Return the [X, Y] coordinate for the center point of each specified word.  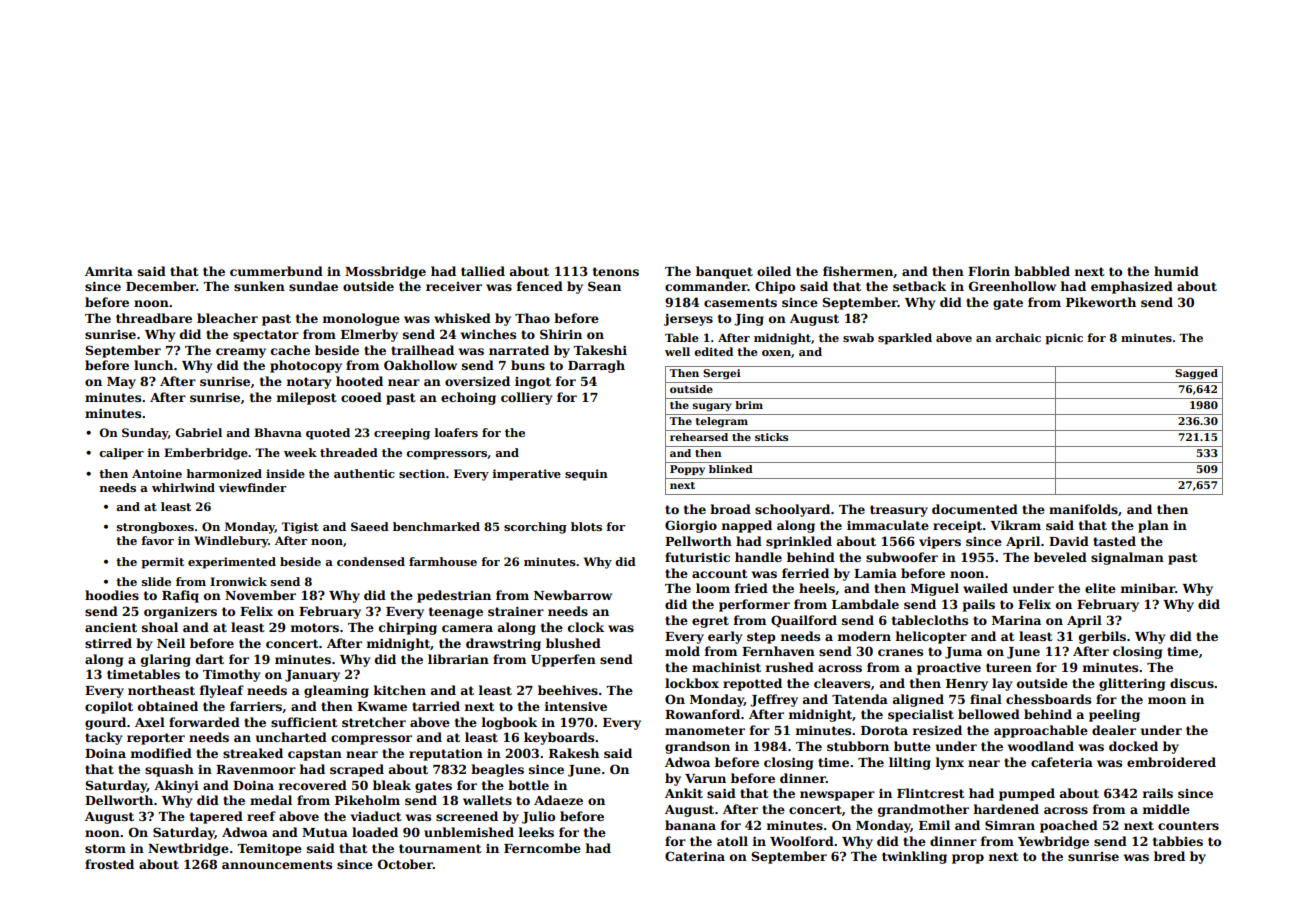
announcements [277, 864]
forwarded [204, 722]
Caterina [695, 856]
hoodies [112, 595]
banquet [724, 272]
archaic [1018, 337]
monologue [361, 319]
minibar [1148, 588]
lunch [153, 365]
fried [751, 588]
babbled [1042, 271]
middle [1166, 809]
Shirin [561, 334]
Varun [705, 778]
